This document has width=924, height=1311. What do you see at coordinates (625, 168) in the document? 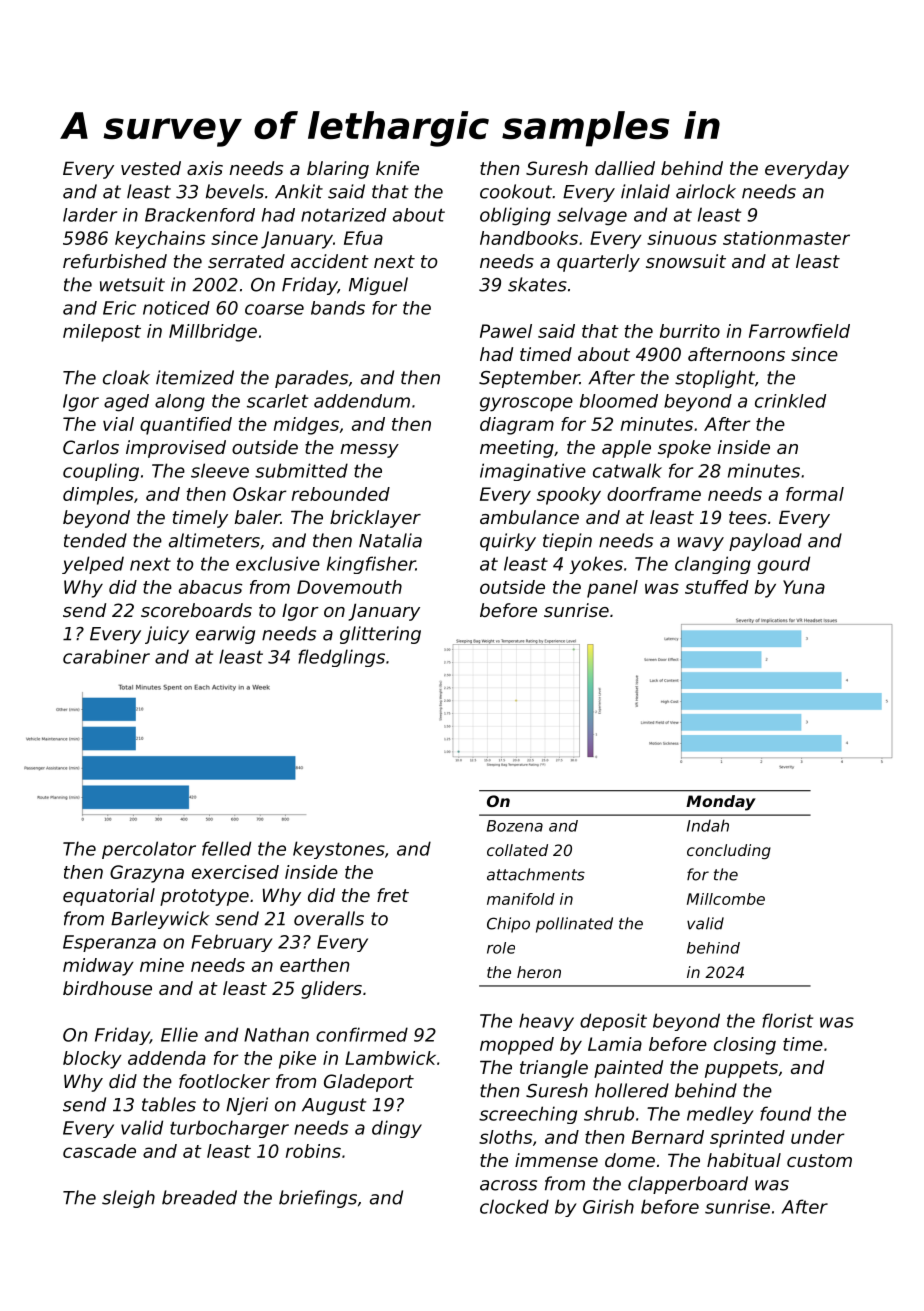
I see `dallied` at bounding box center [625, 168].
